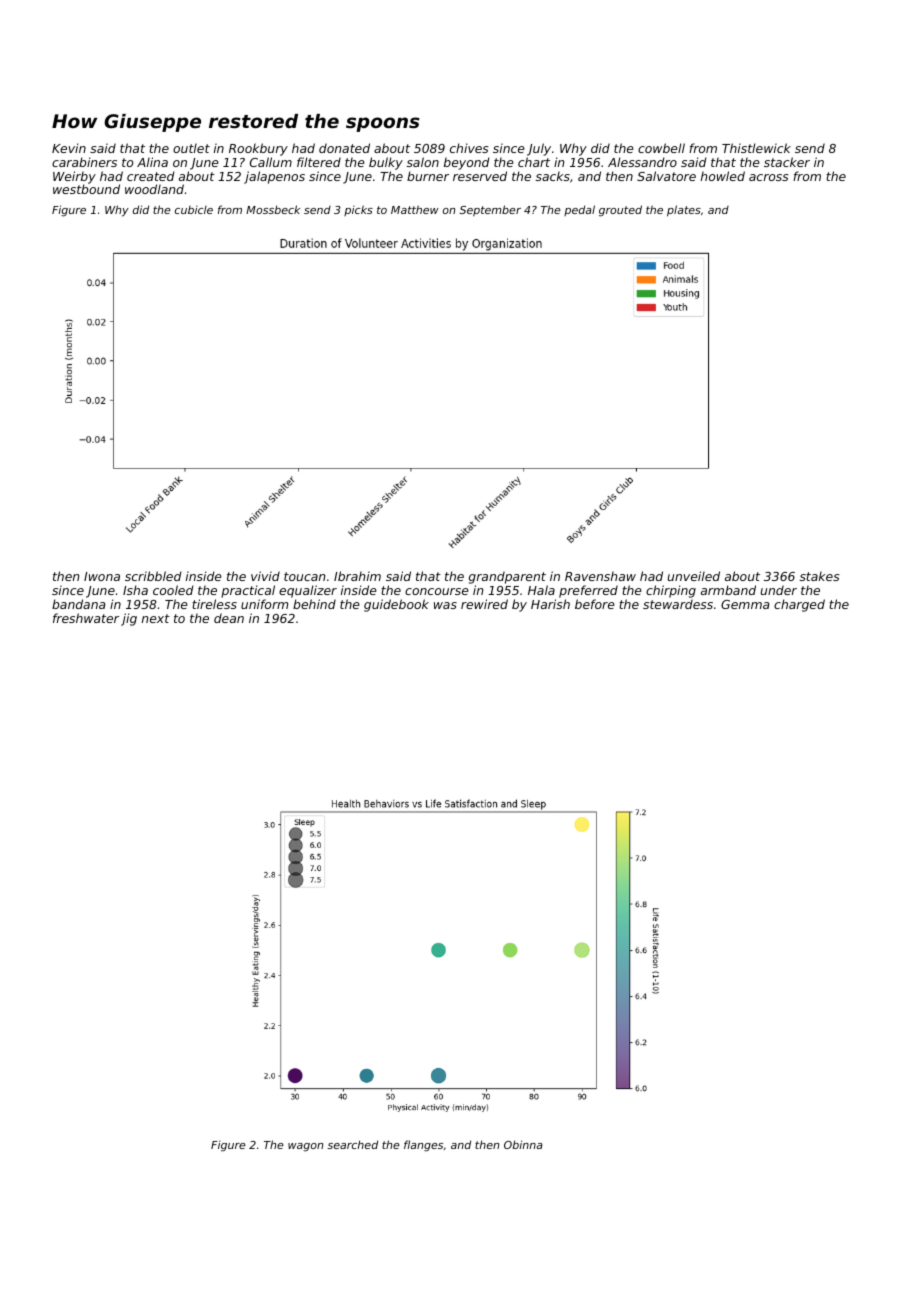  I want to click on carabiners, so click(84, 162).
